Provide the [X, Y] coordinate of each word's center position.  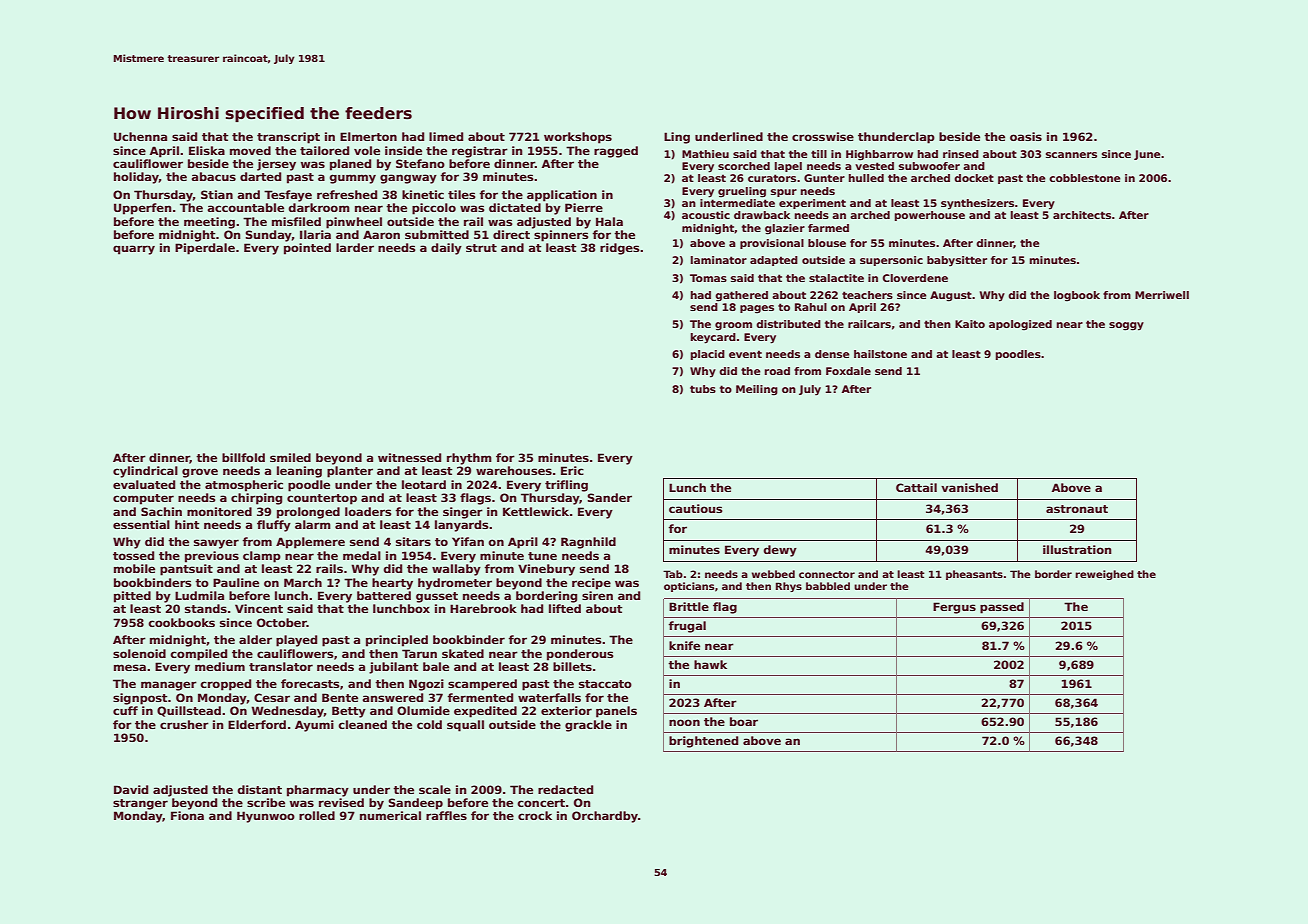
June [1147, 155]
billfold [243, 457]
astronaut [1077, 509]
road [777, 371]
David [131, 789]
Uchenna [140, 136]
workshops [578, 138]
